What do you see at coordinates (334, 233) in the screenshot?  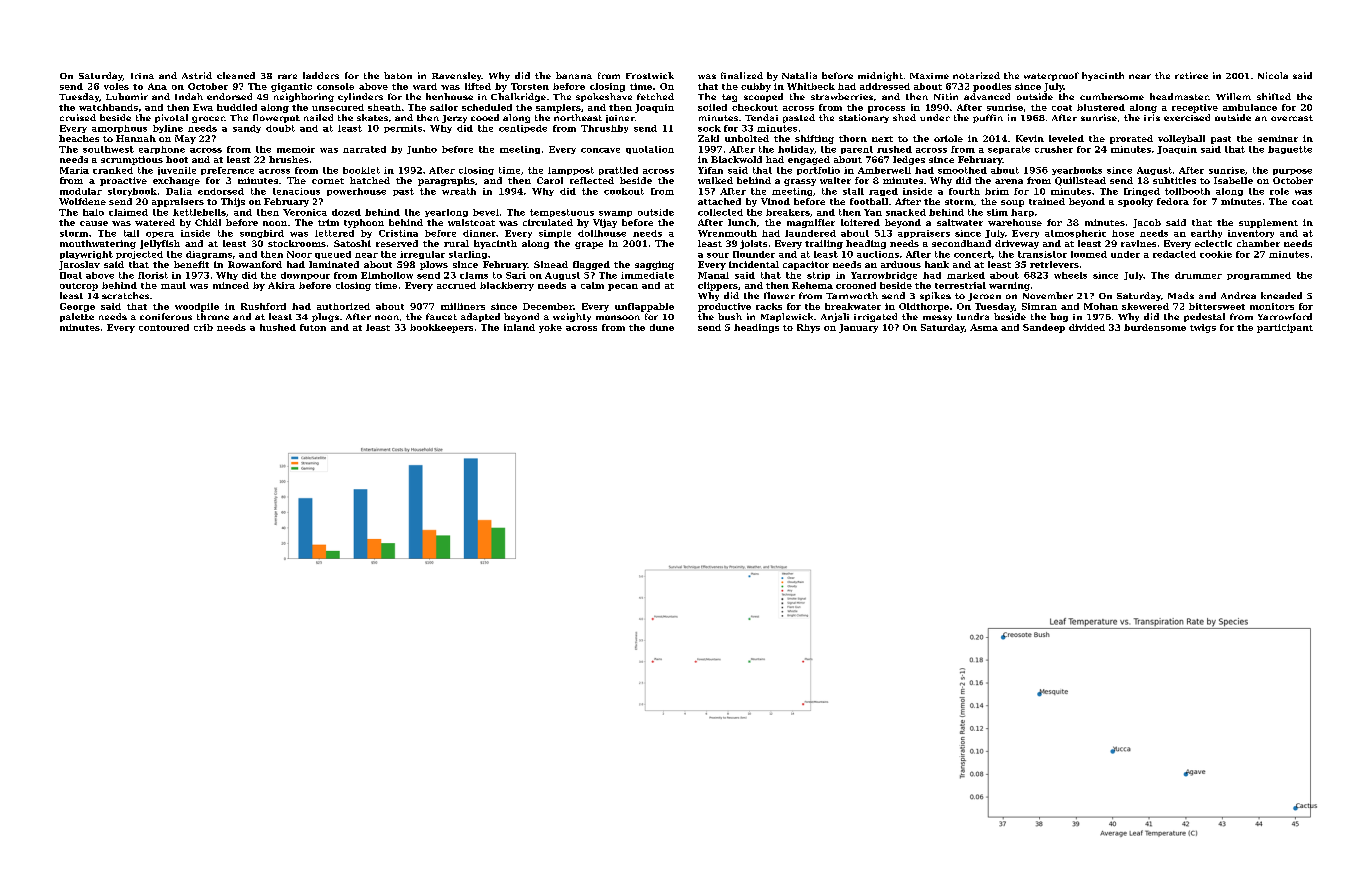 I see `lettered` at bounding box center [334, 233].
